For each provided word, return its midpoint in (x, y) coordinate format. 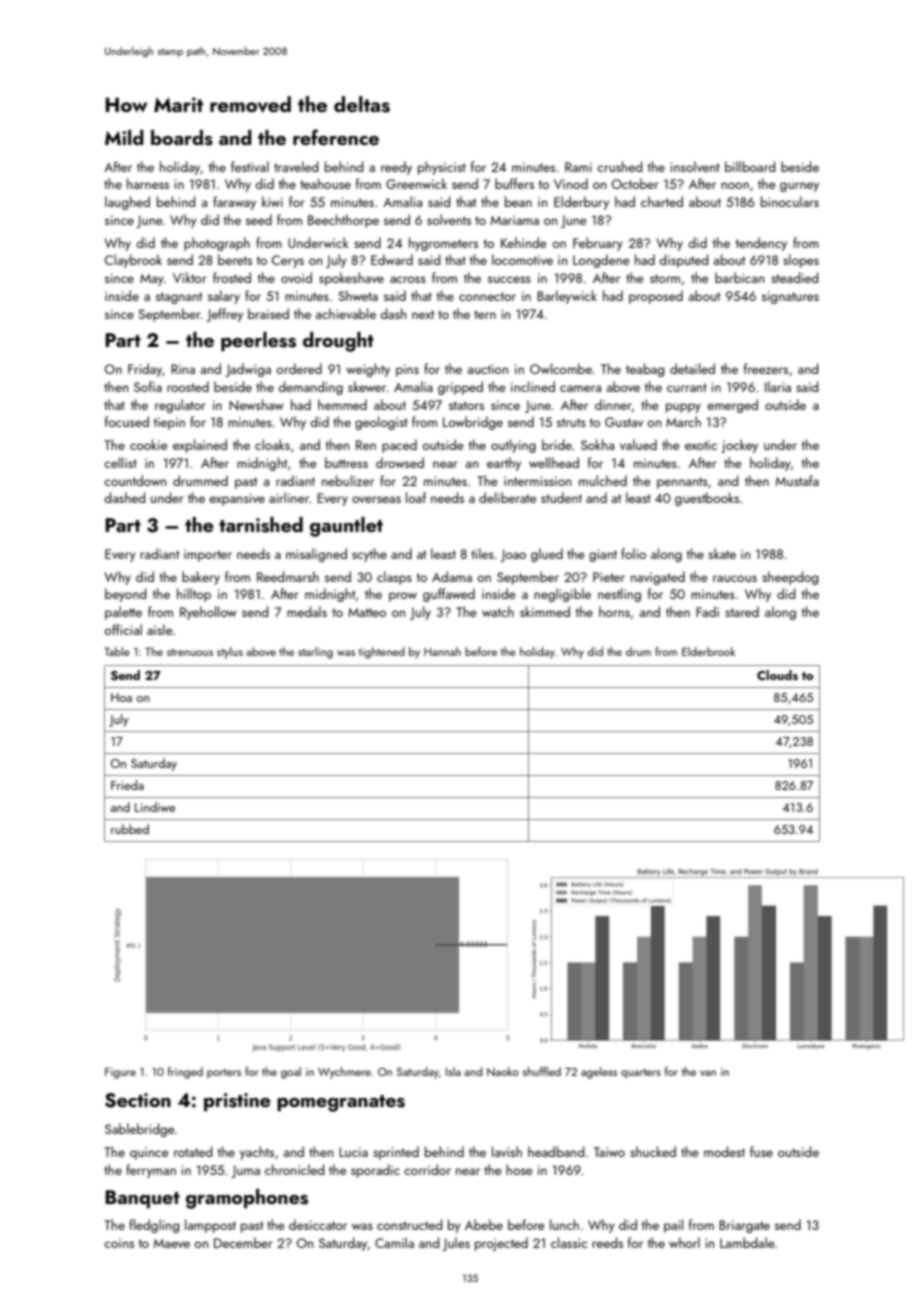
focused (127, 421)
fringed (185, 1073)
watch (498, 611)
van (708, 1073)
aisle (160, 629)
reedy (396, 168)
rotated (193, 1151)
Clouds (777, 675)
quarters (641, 1073)
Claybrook (133, 261)
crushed (619, 166)
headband (556, 1151)
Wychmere (344, 1073)
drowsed (400, 462)
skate (722, 553)
